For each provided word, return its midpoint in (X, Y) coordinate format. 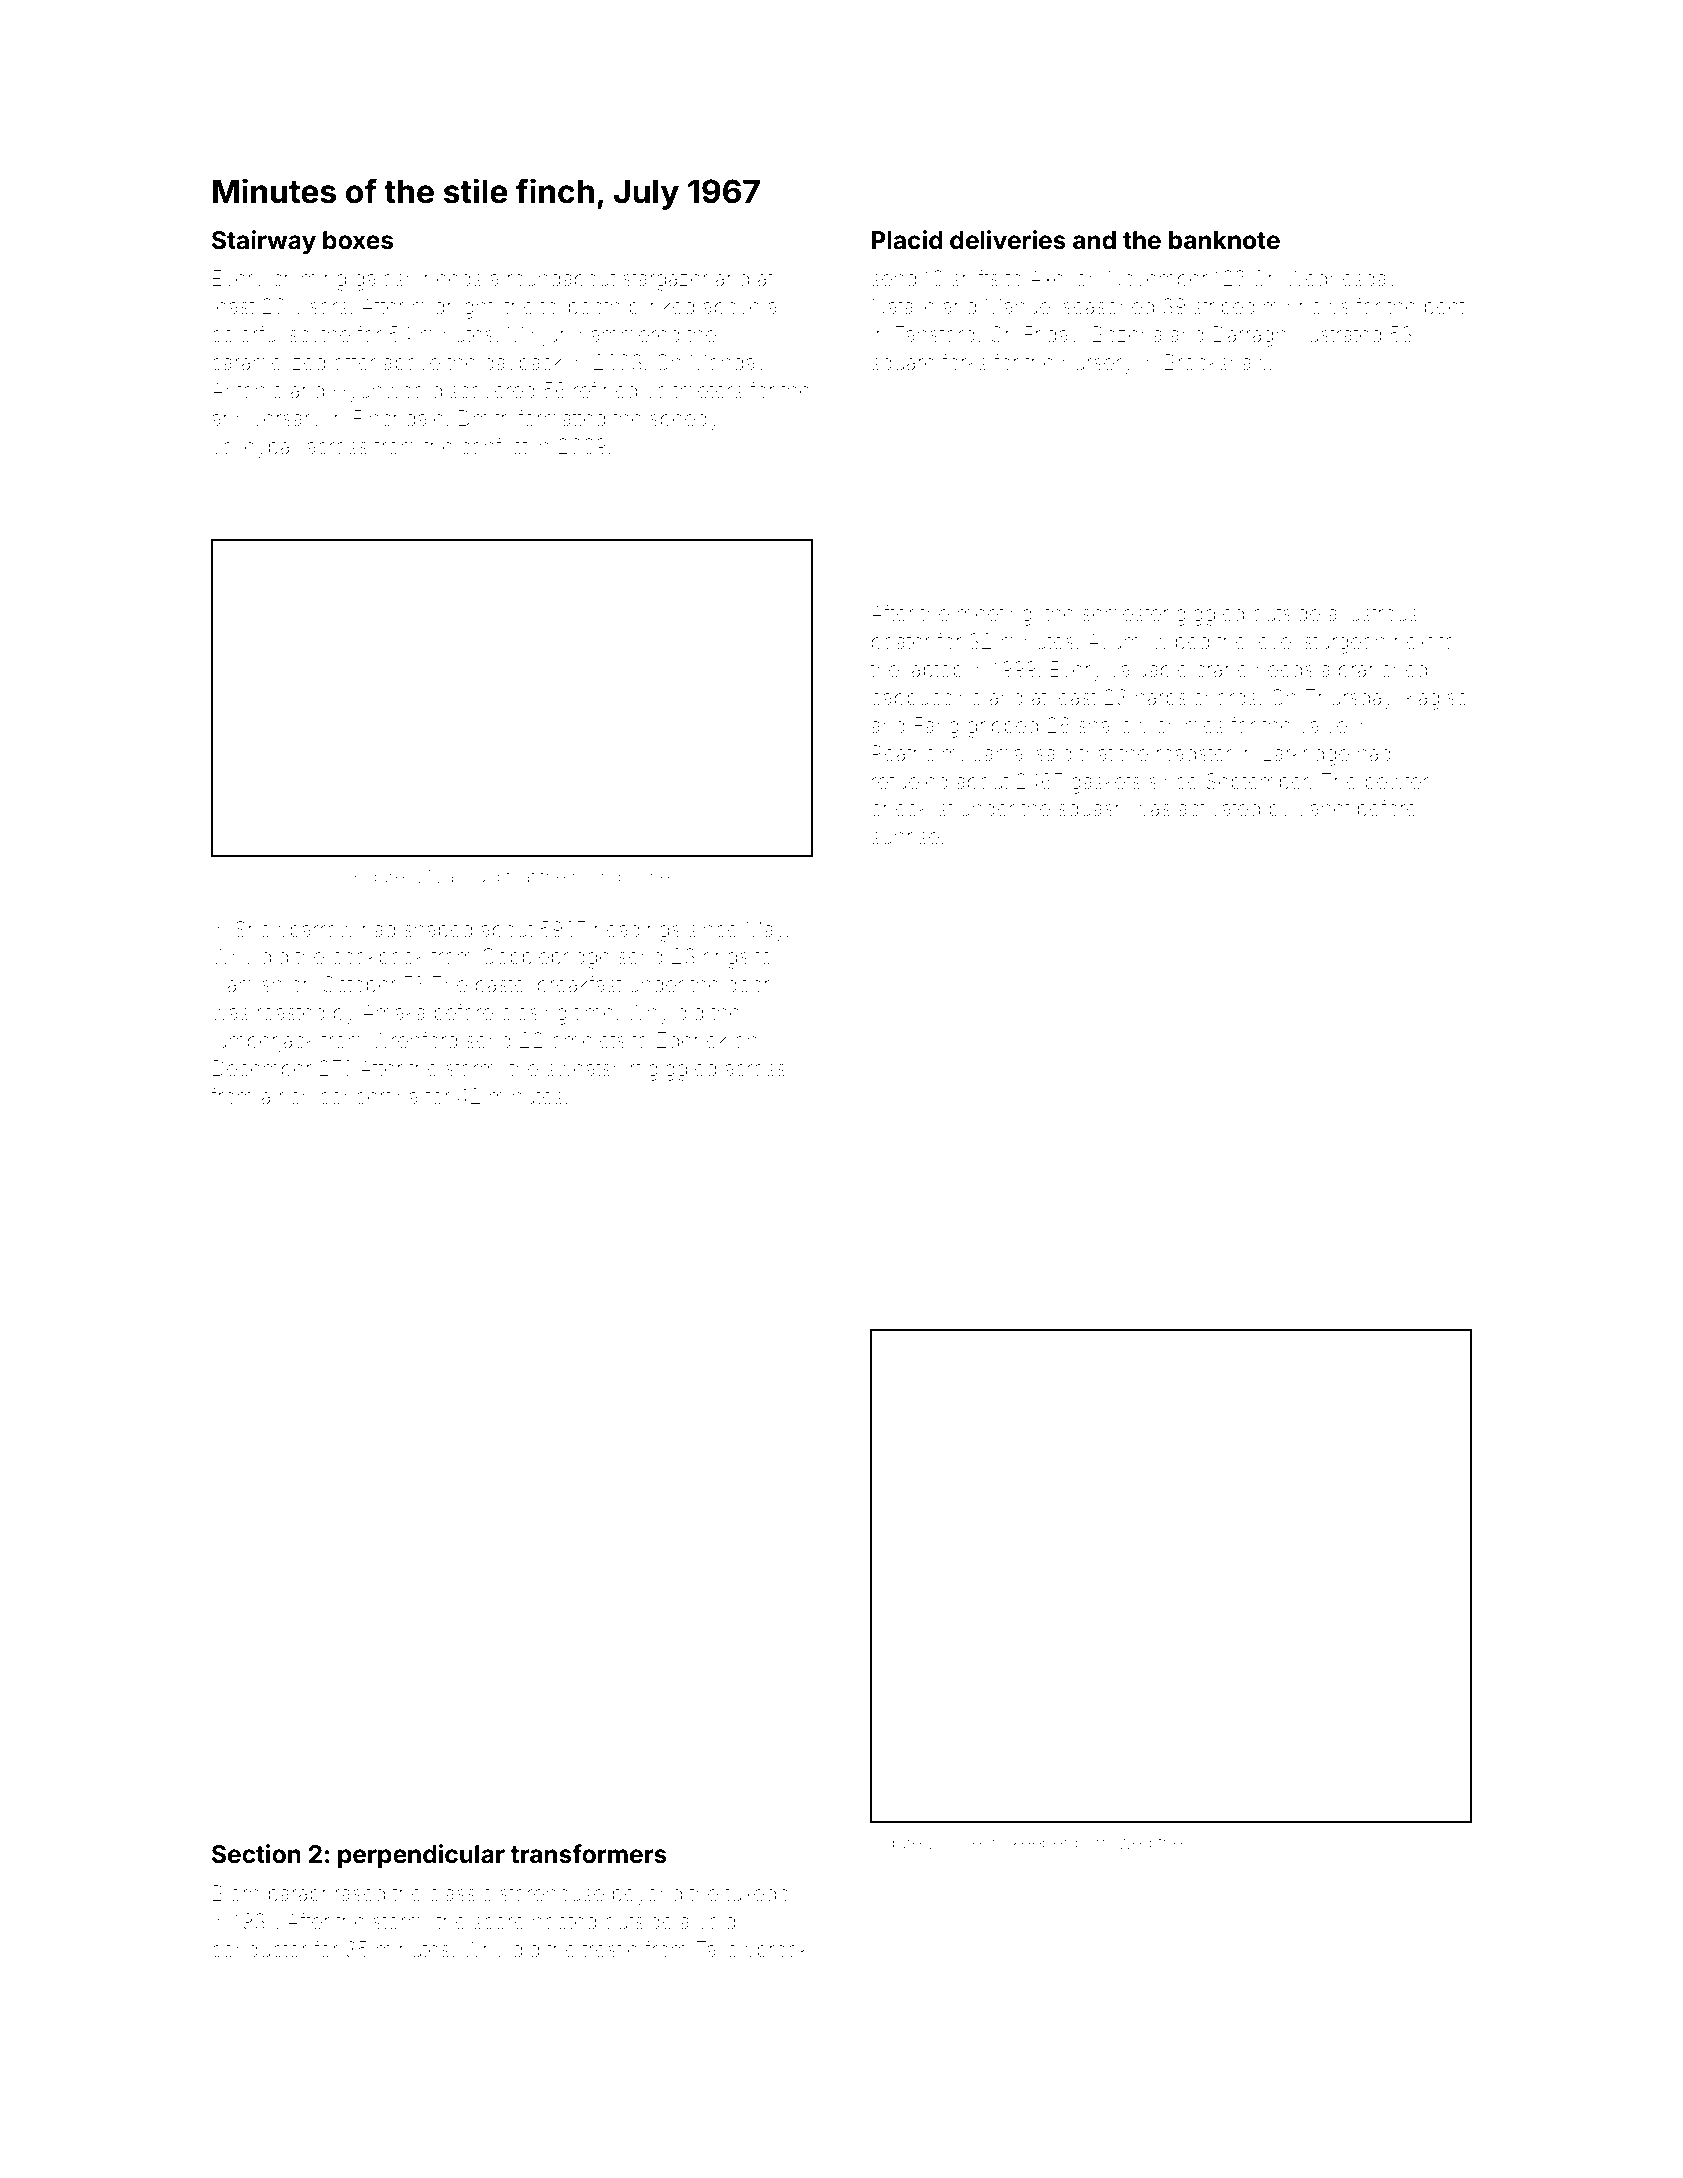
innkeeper (1028, 1844)
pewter (1397, 784)
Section (256, 1854)
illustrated (1338, 334)
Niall (445, 876)
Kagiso (1437, 699)
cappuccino (926, 699)
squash (1091, 810)
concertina (368, 1096)
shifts (975, 278)
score (499, 1923)
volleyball (255, 449)
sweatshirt (594, 1069)
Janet (1324, 808)
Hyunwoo (379, 393)
